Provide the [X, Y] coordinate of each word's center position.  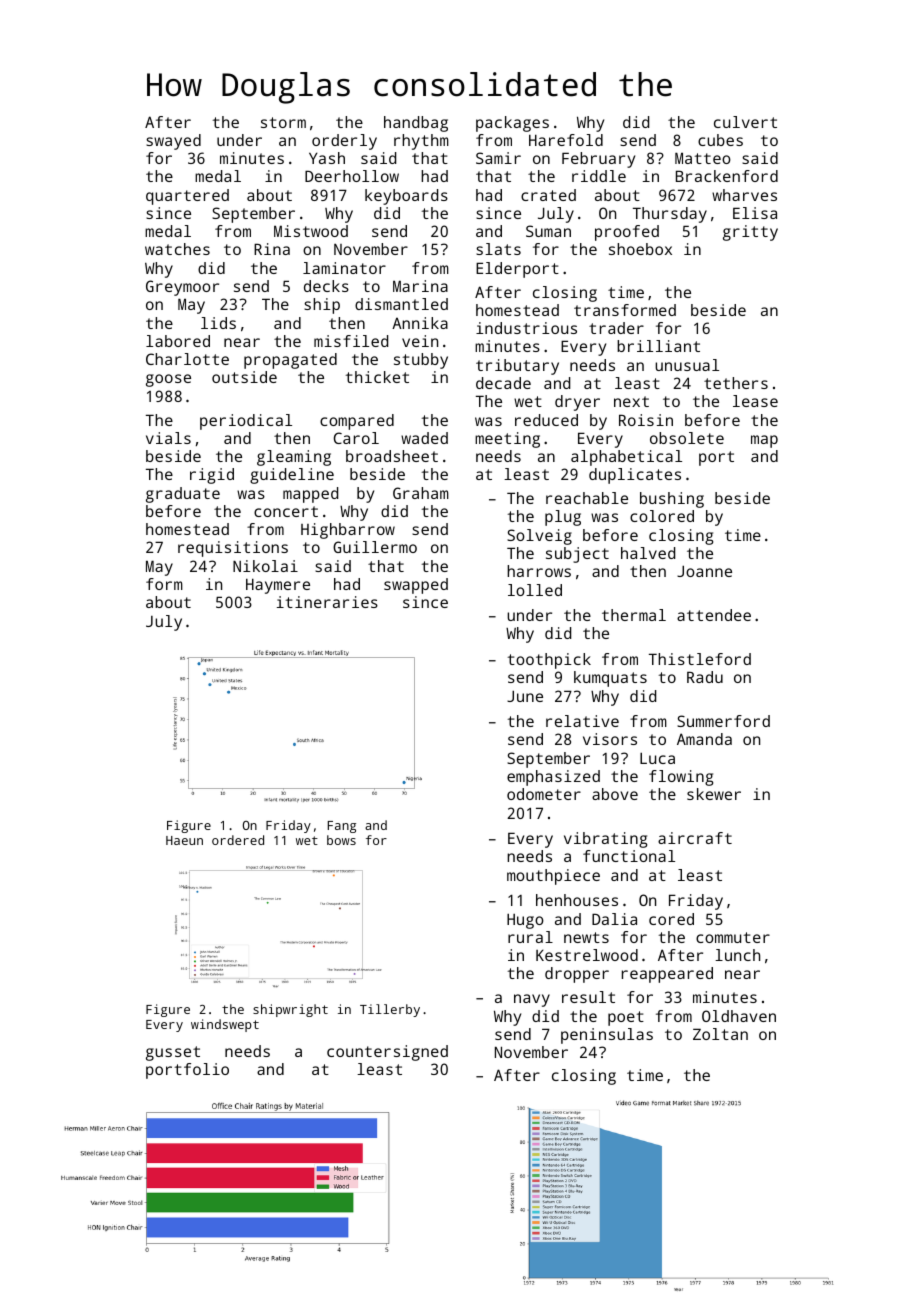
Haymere [278, 586]
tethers [736, 383]
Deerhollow [352, 176]
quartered [187, 197]
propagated [290, 361]
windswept [225, 1025]
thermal [634, 615]
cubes [720, 140]
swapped [416, 586]
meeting [507, 440]
